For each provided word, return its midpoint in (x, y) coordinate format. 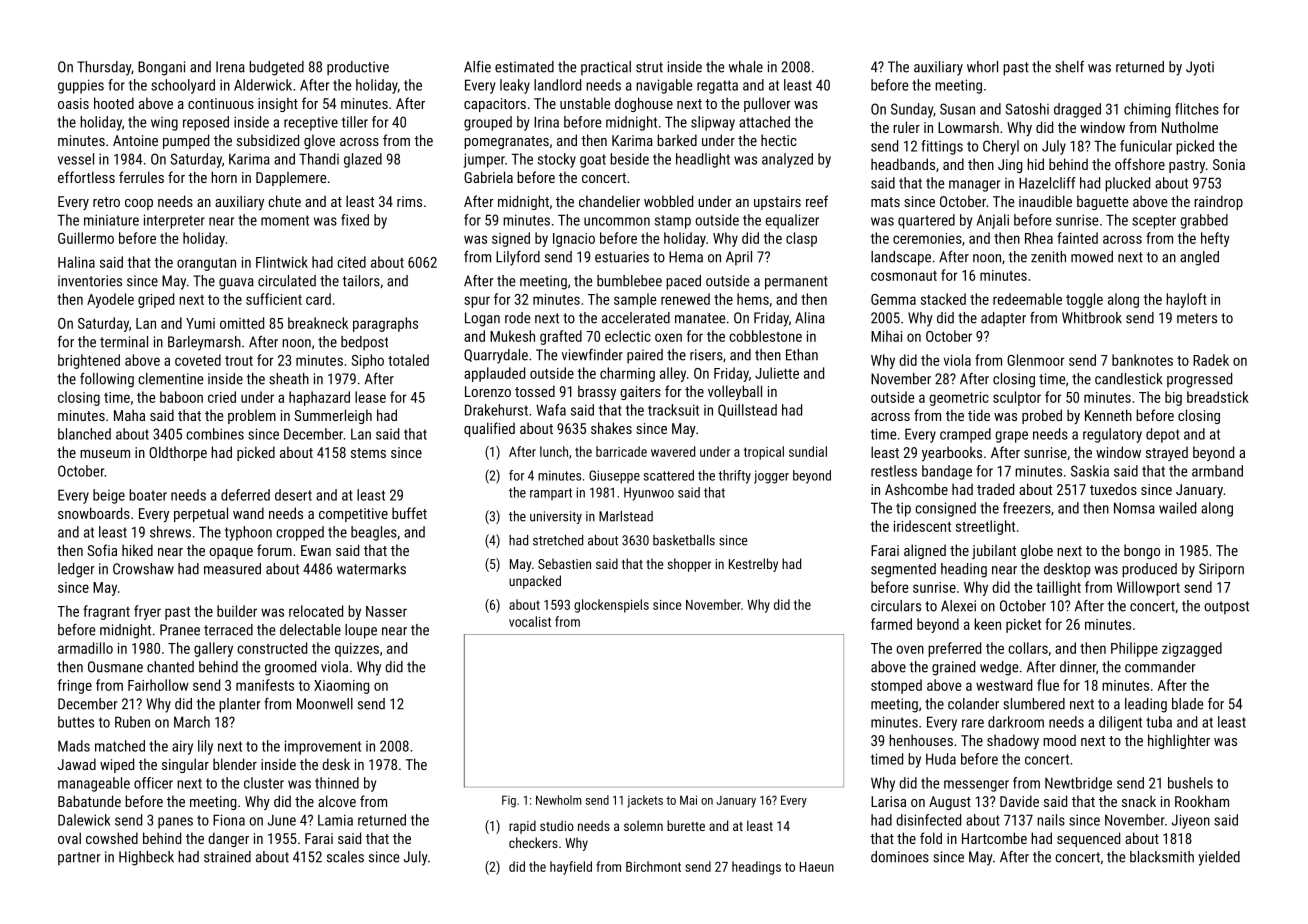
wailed (1177, 508)
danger (228, 839)
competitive (353, 515)
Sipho (367, 361)
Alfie (477, 67)
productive (358, 68)
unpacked (535, 582)
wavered (673, 451)
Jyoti (1200, 68)
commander (1160, 667)
